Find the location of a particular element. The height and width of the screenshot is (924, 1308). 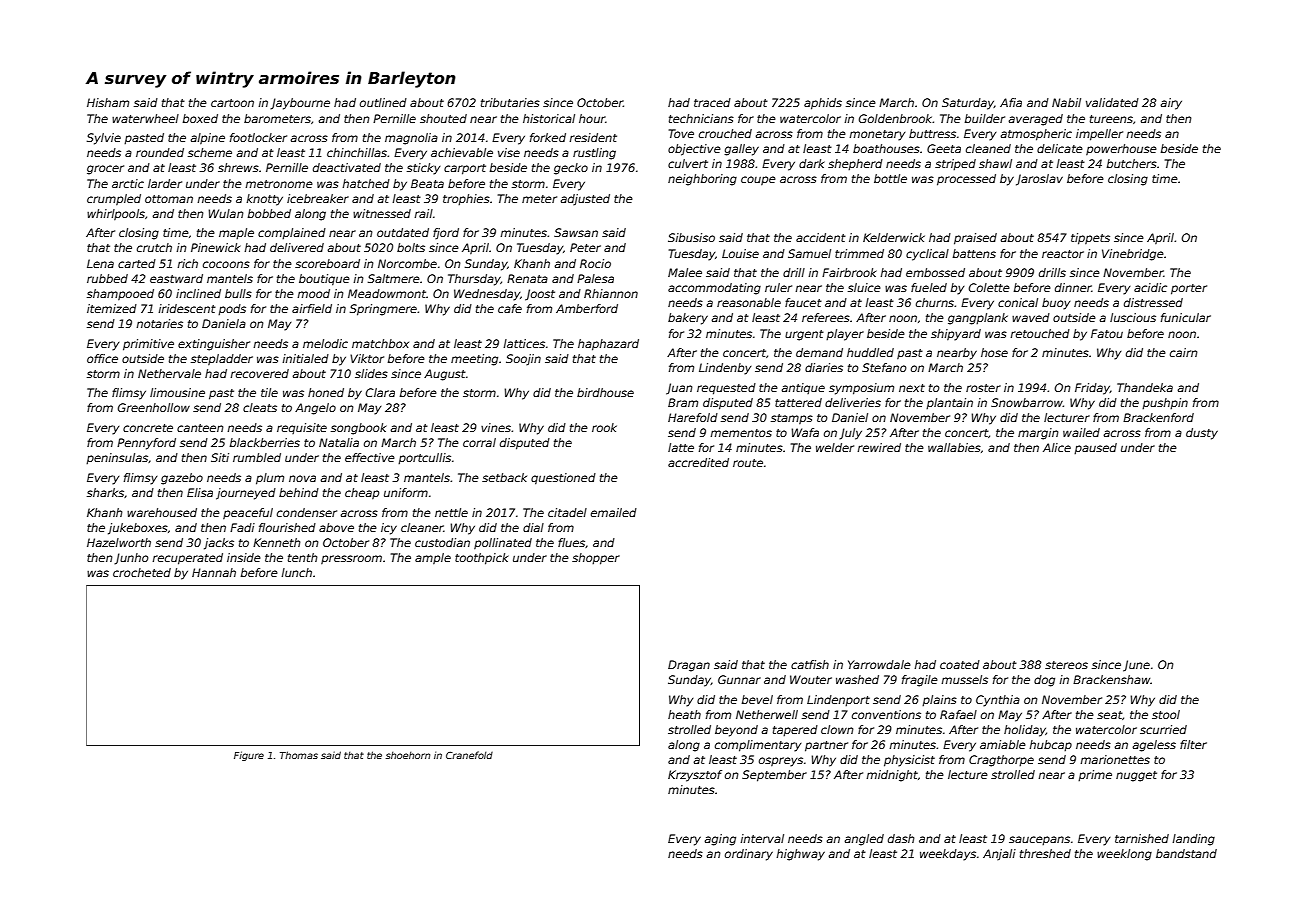

crocheted is located at coordinates (142, 572).
